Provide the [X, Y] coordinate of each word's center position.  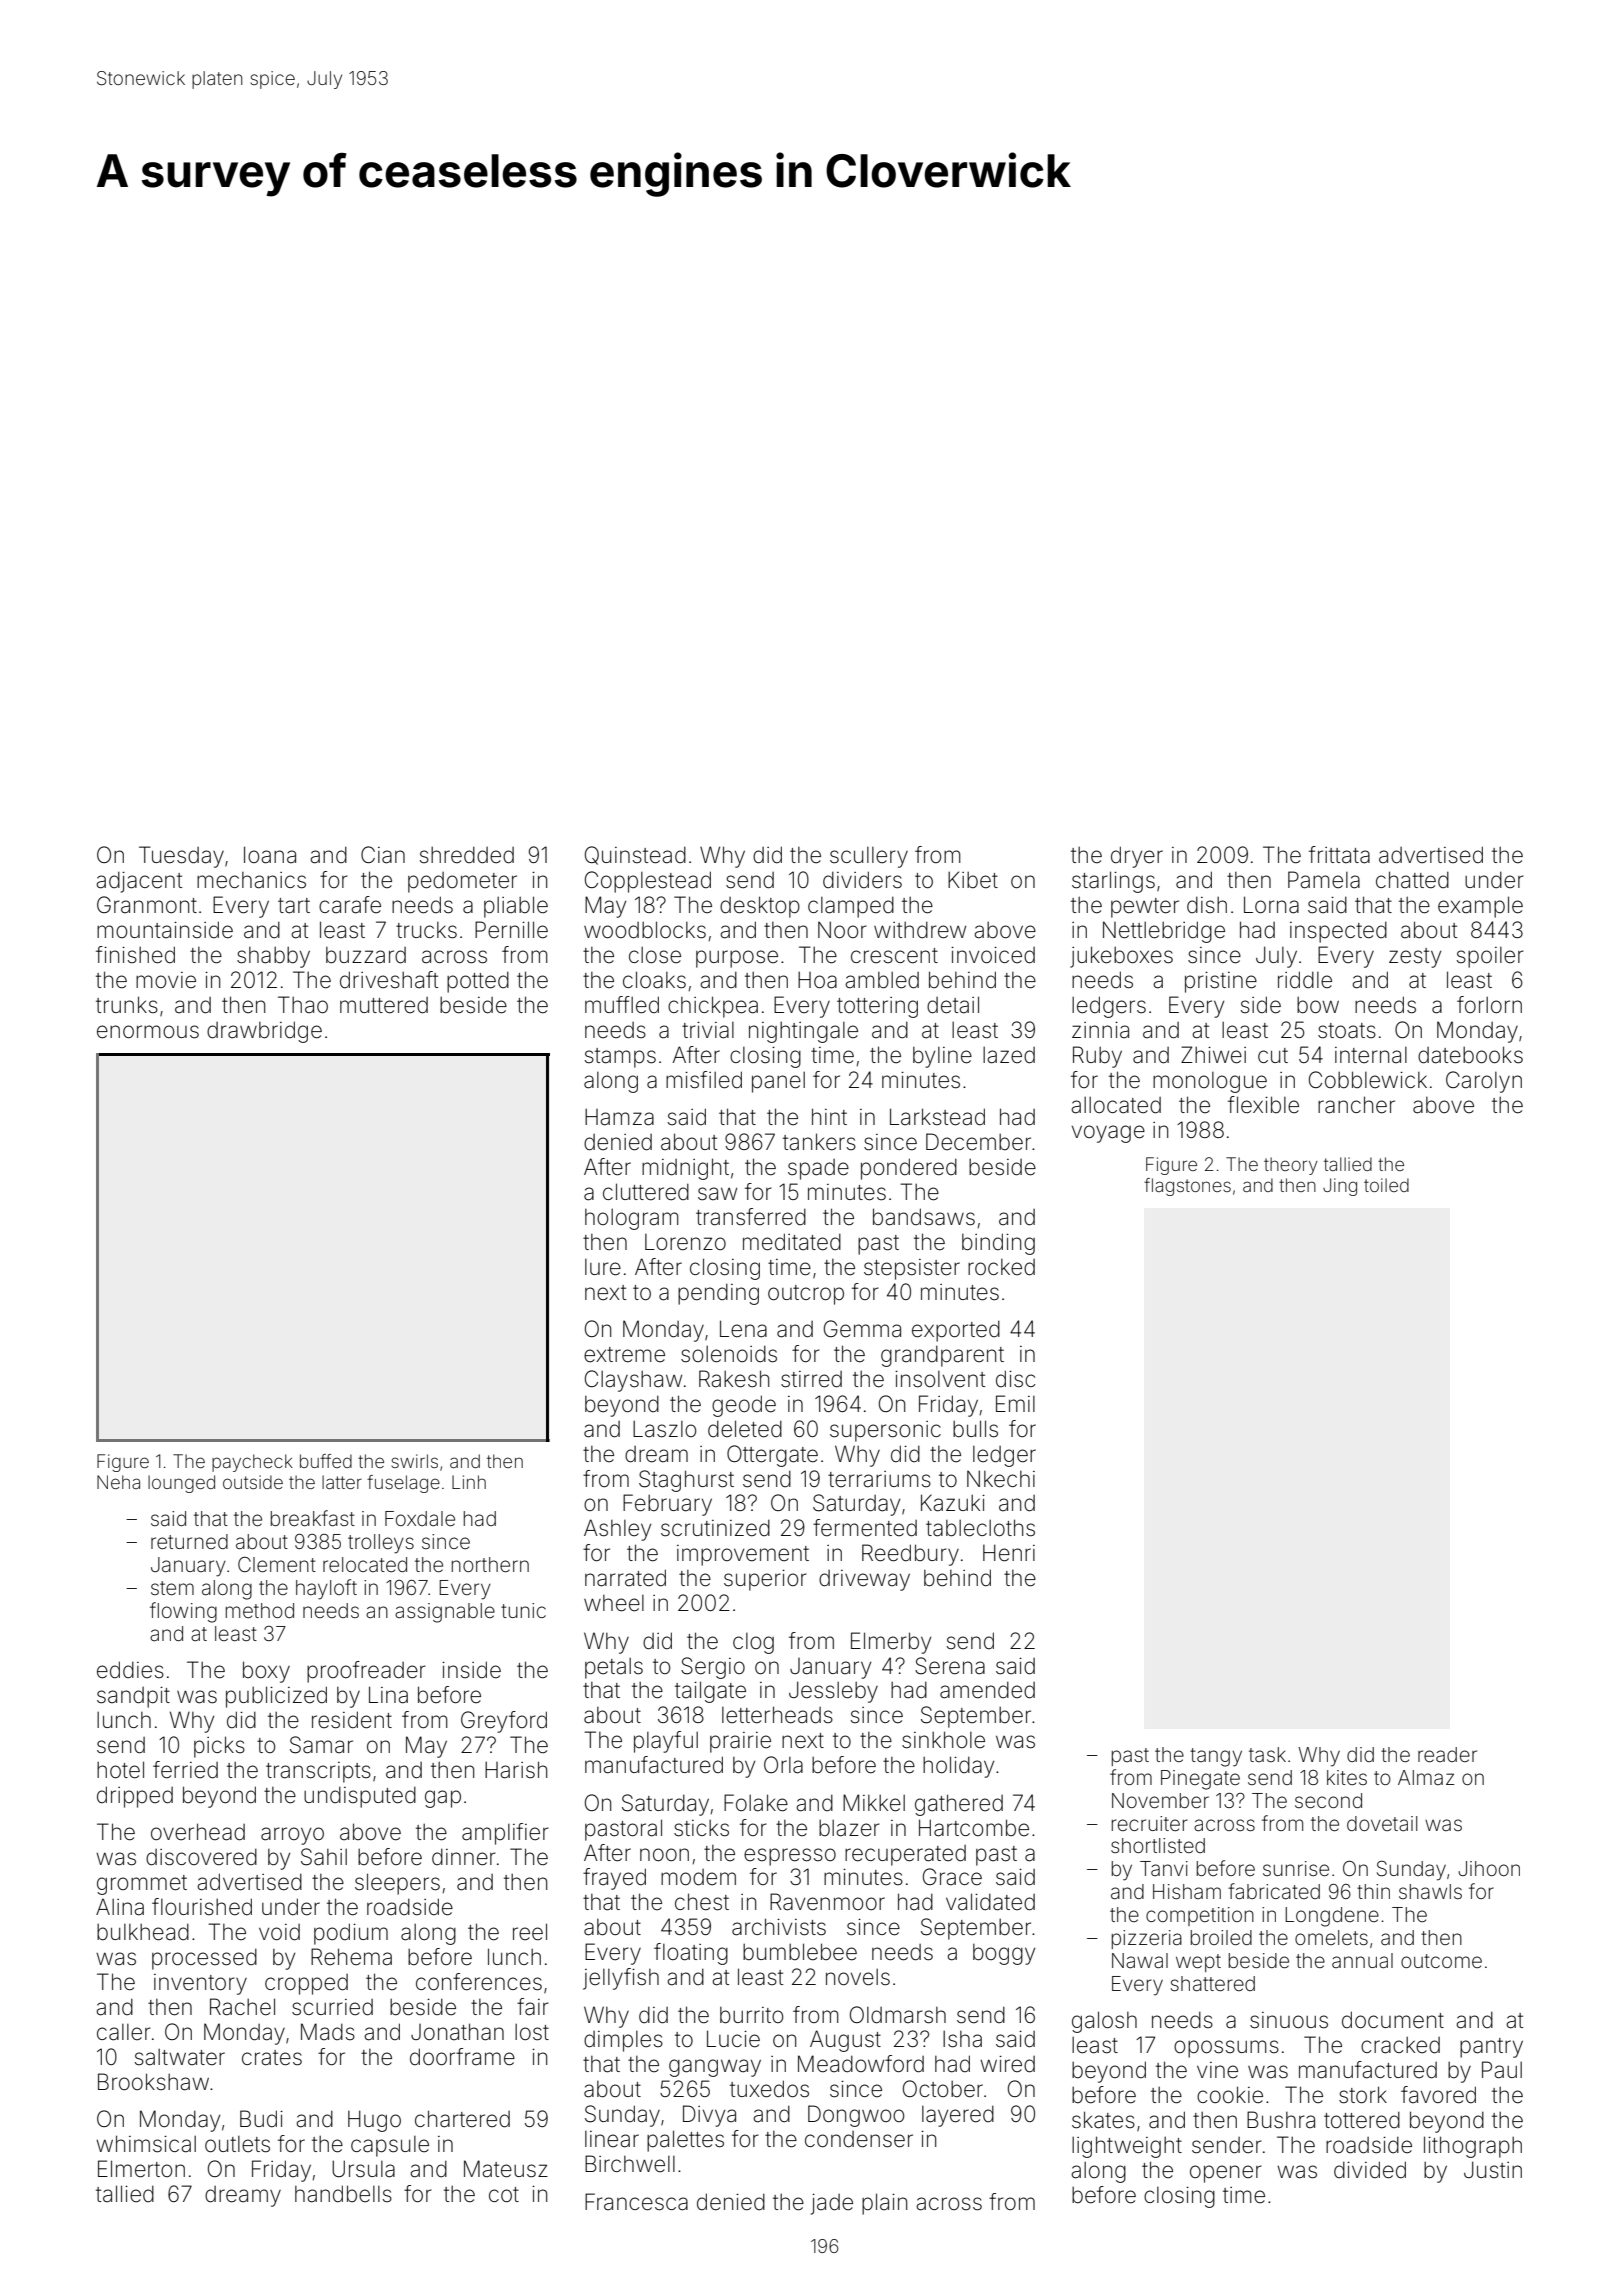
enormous [148, 1032]
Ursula [363, 2169]
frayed [614, 1879]
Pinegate [1200, 1780]
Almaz [1426, 1777]
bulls [975, 1429]
